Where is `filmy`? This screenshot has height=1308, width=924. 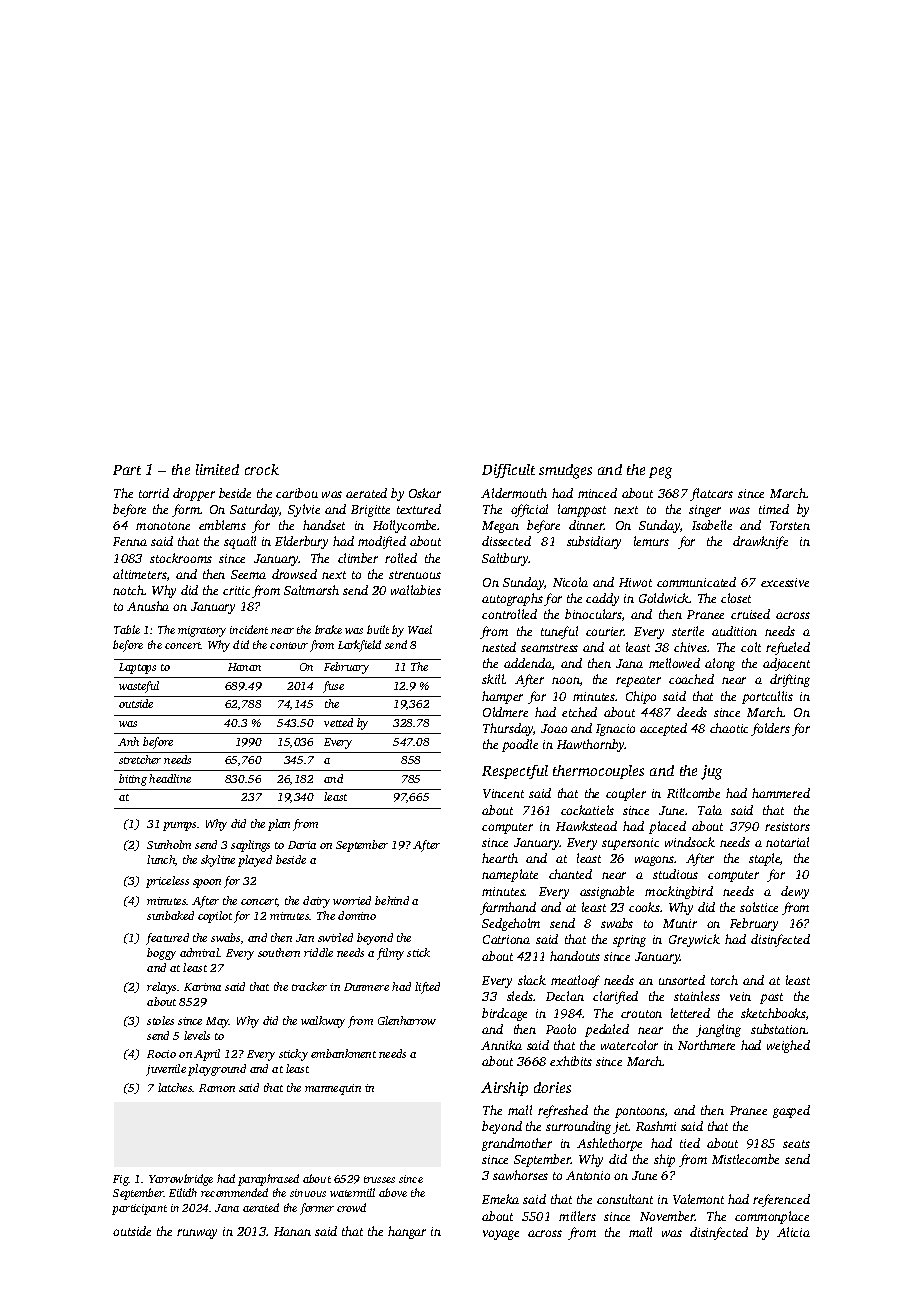 filmy is located at coordinates (390, 954).
